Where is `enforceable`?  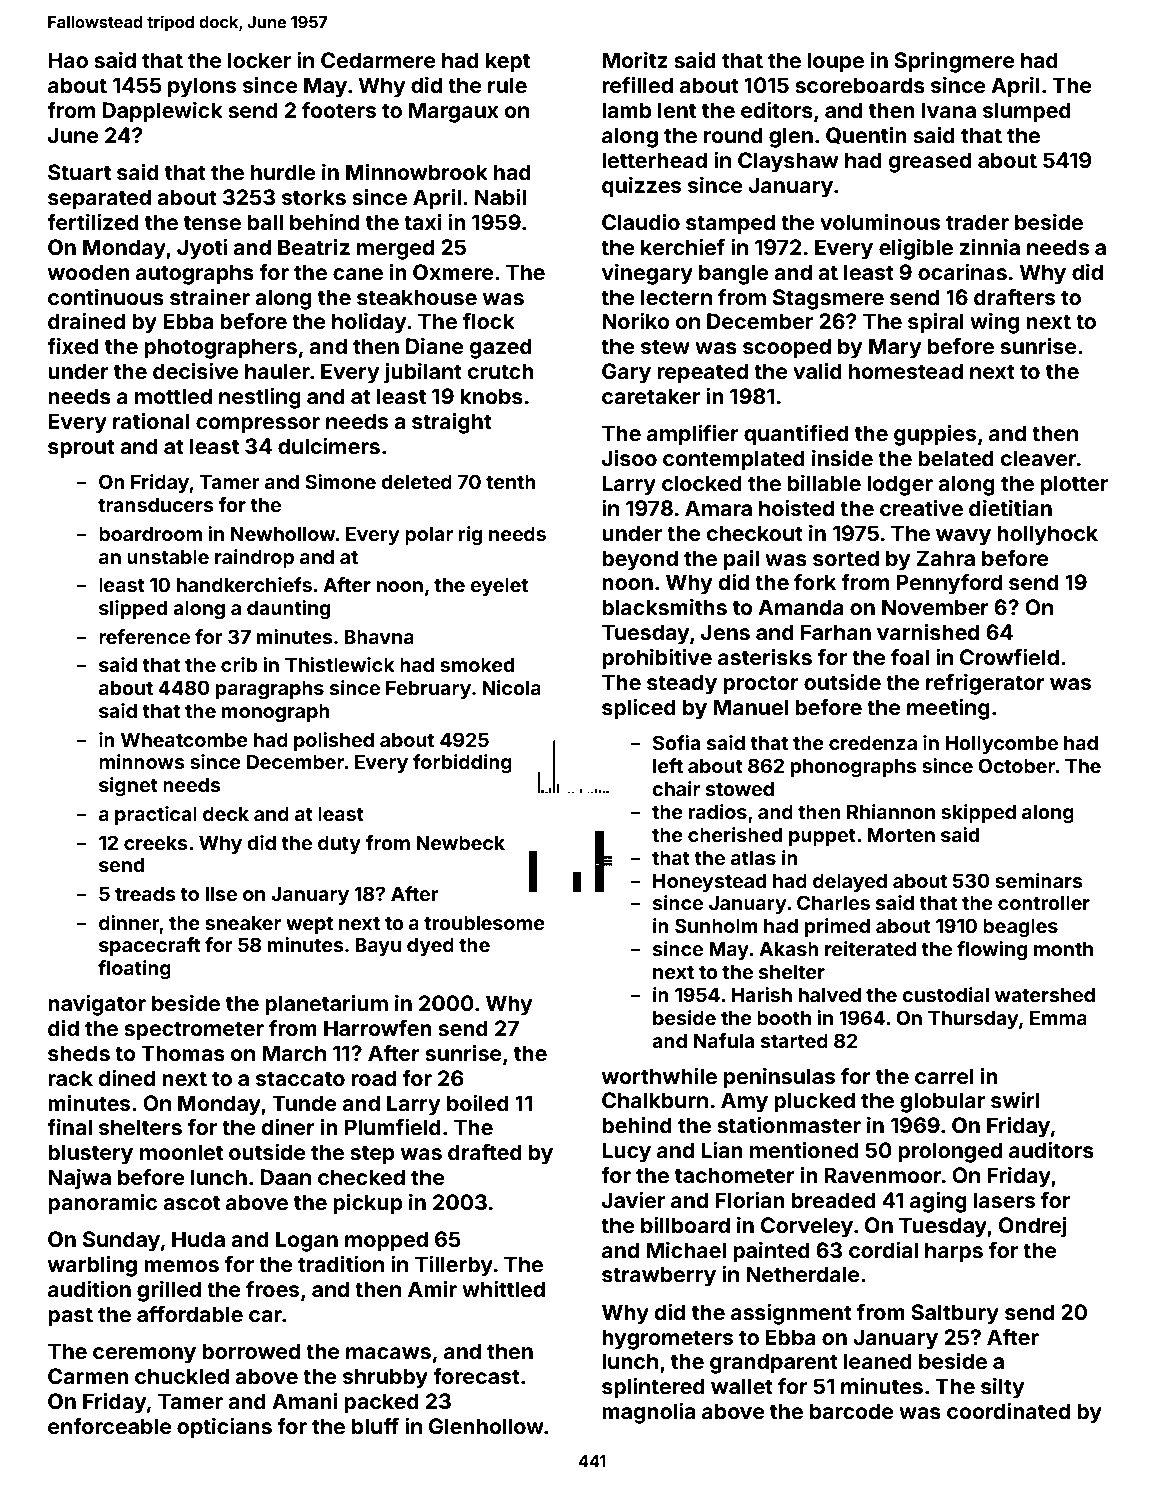 enforceable is located at coordinates (110, 1426).
